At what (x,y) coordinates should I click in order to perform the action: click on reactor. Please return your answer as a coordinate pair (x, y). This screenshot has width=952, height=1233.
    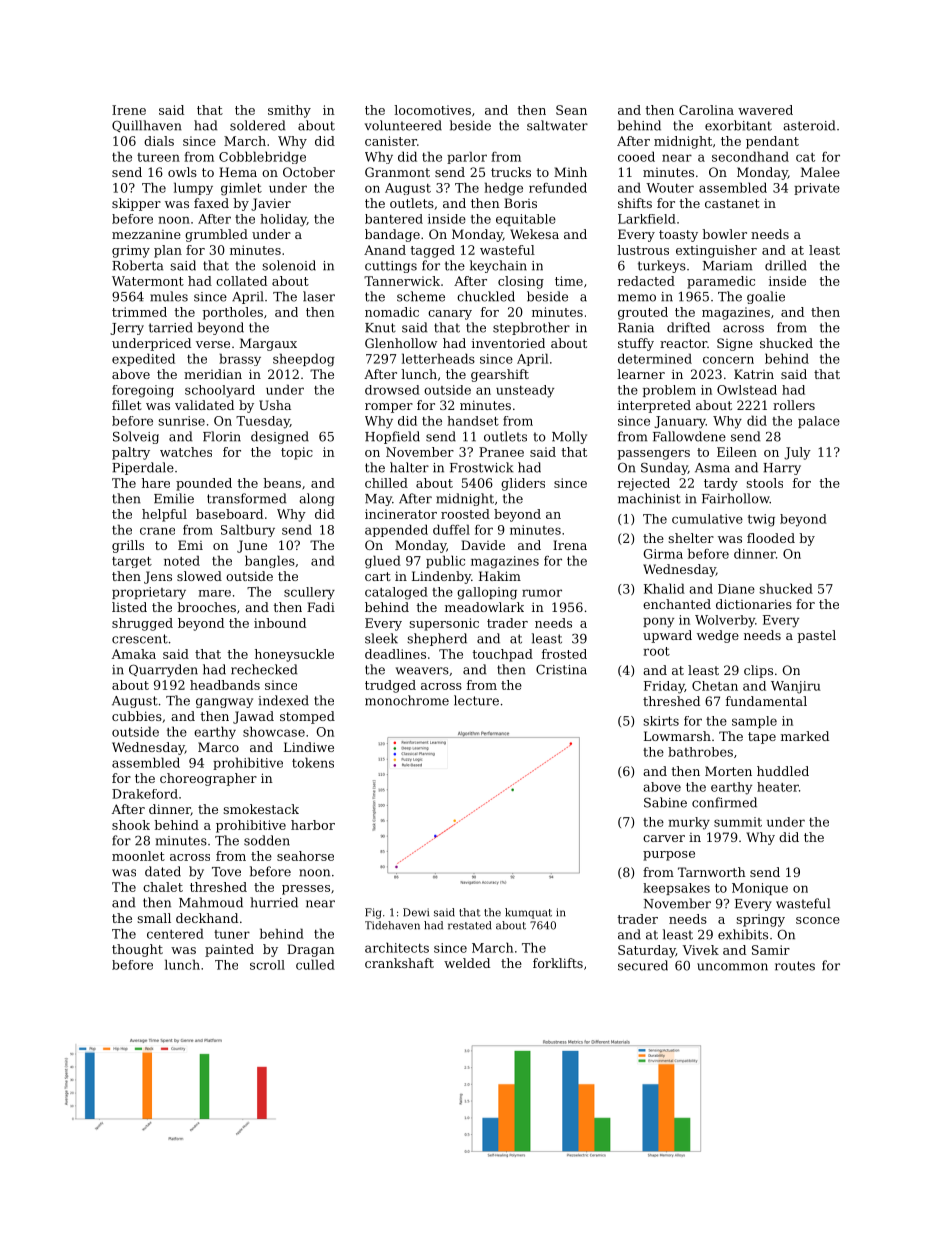
    Looking at the image, I should click on (683, 343).
